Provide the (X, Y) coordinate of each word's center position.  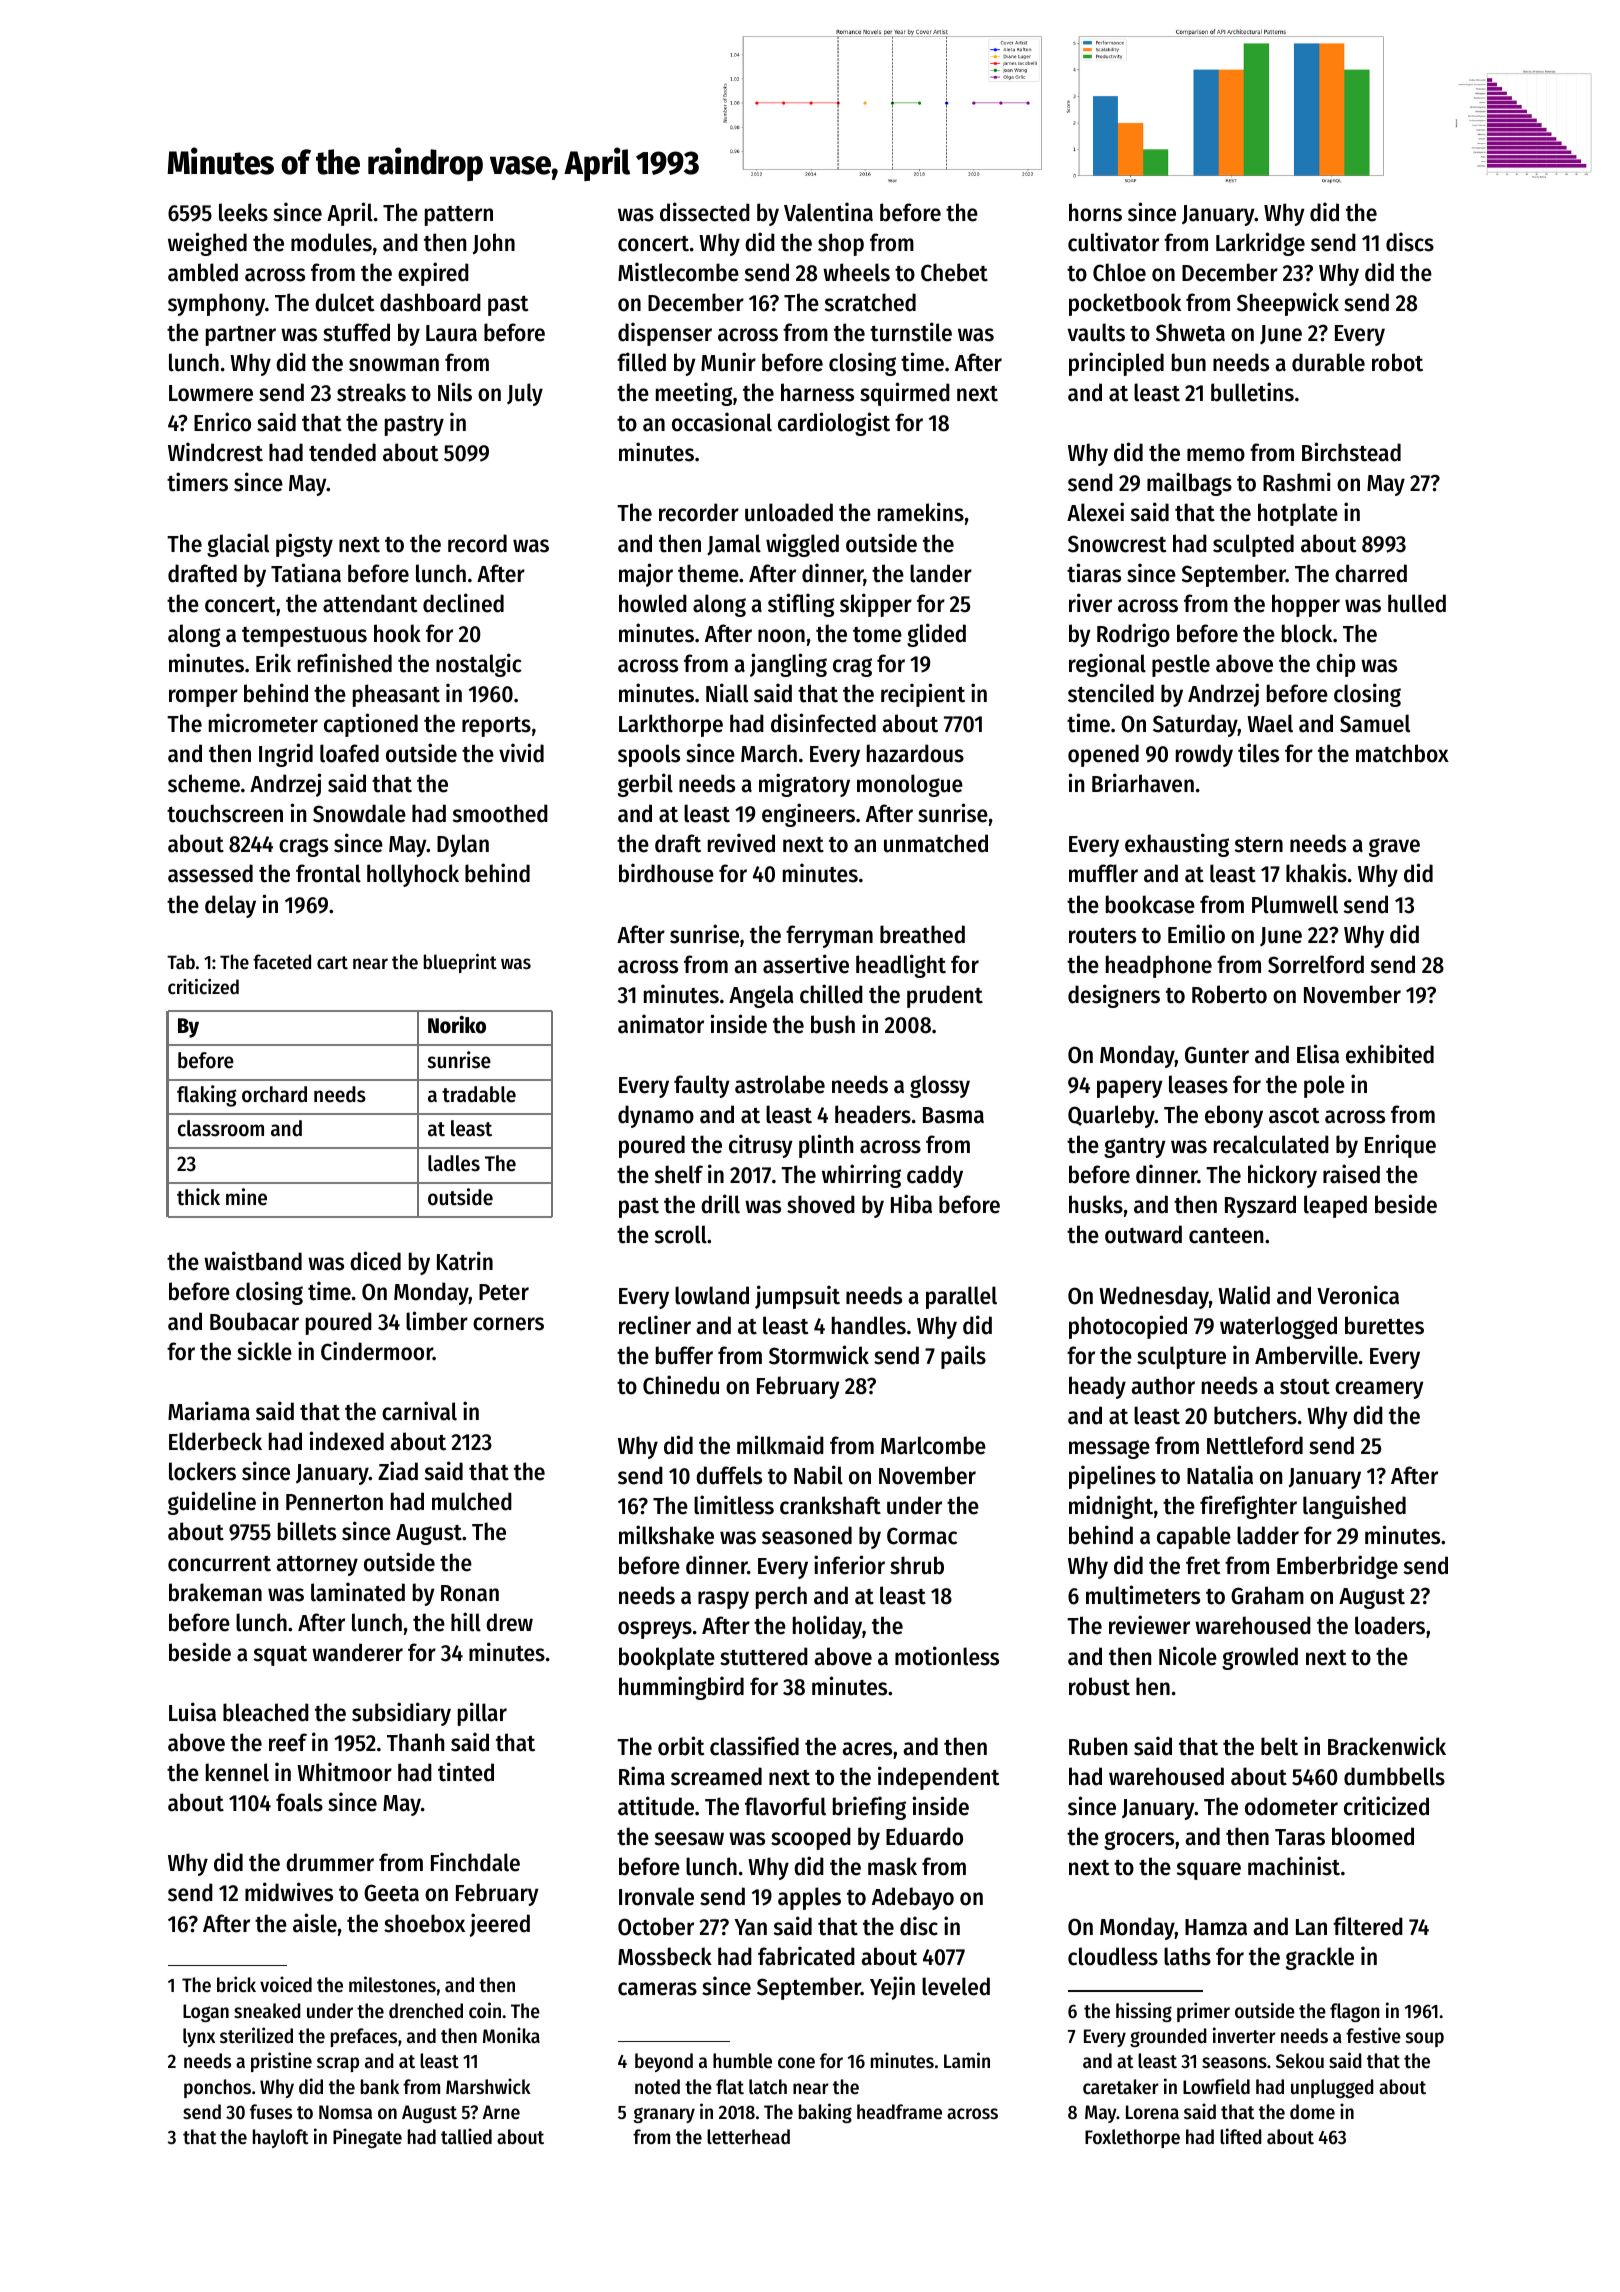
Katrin (465, 1261)
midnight (1111, 1507)
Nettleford (1255, 1445)
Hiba (911, 1204)
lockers (202, 1471)
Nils (455, 392)
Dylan (463, 845)
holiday (827, 1627)
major (646, 575)
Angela (761, 996)
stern (1259, 845)
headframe (899, 2112)
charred (1371, 573)
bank (380, 2086)
